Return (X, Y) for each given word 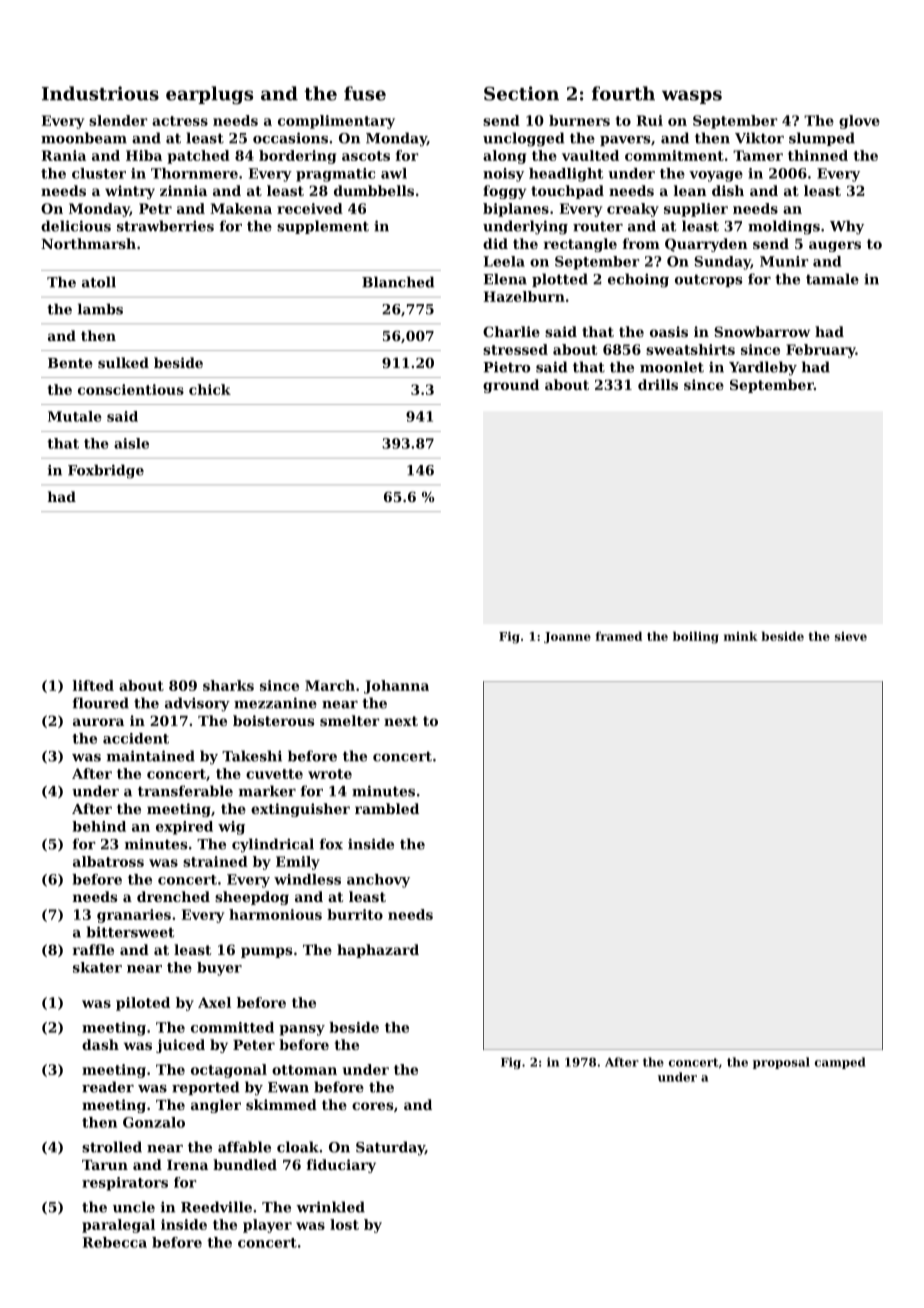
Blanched (398, 282)
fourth (623, 93)
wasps (692, 97)
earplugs (209, 95)
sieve (851, 636)
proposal (781, 1063)
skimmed (281, 1104)
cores (372, 1106)
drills (658, 384)
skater (97, 967)
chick (210, 389)
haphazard (378, 951)
